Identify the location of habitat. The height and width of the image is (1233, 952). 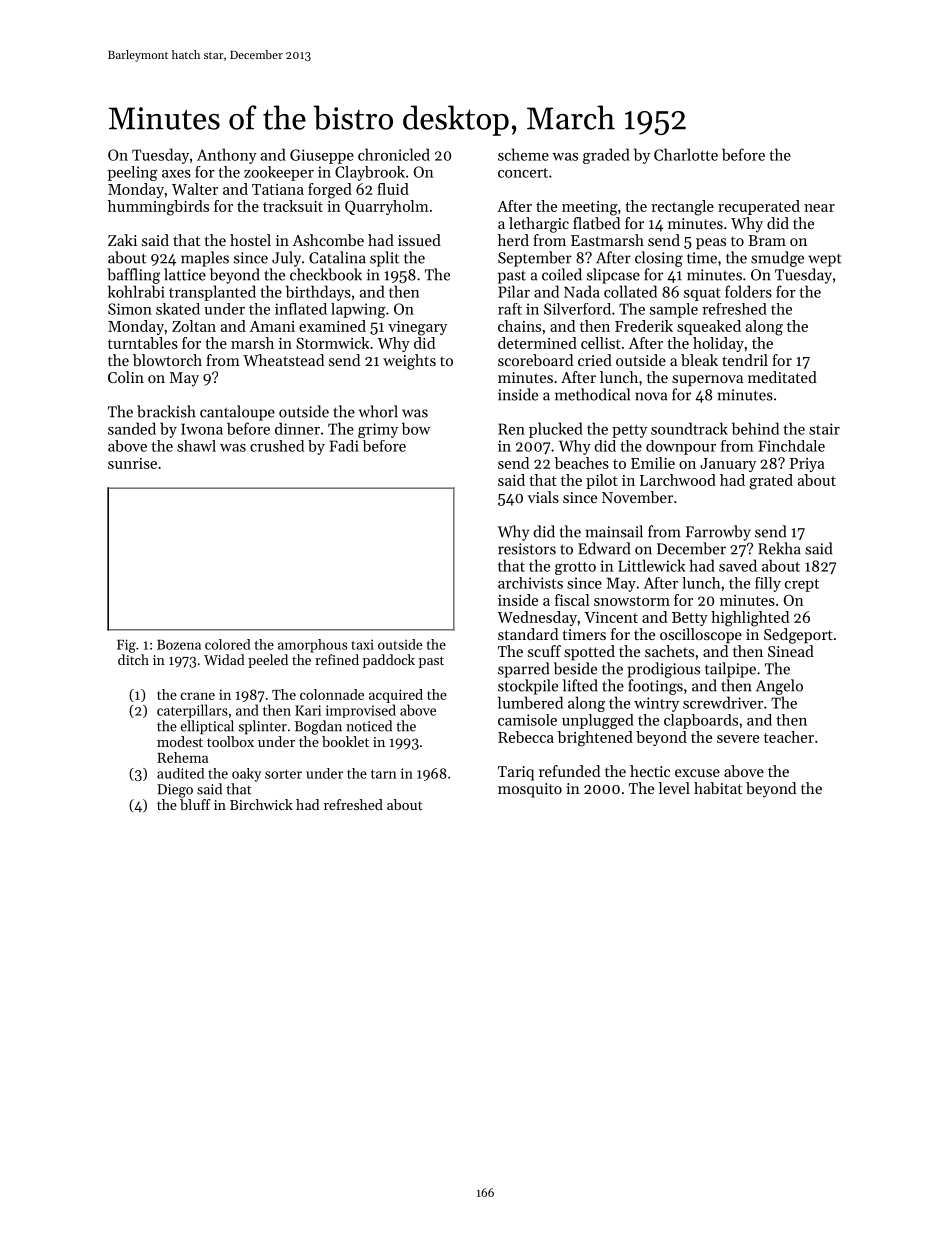
(718, 788).
